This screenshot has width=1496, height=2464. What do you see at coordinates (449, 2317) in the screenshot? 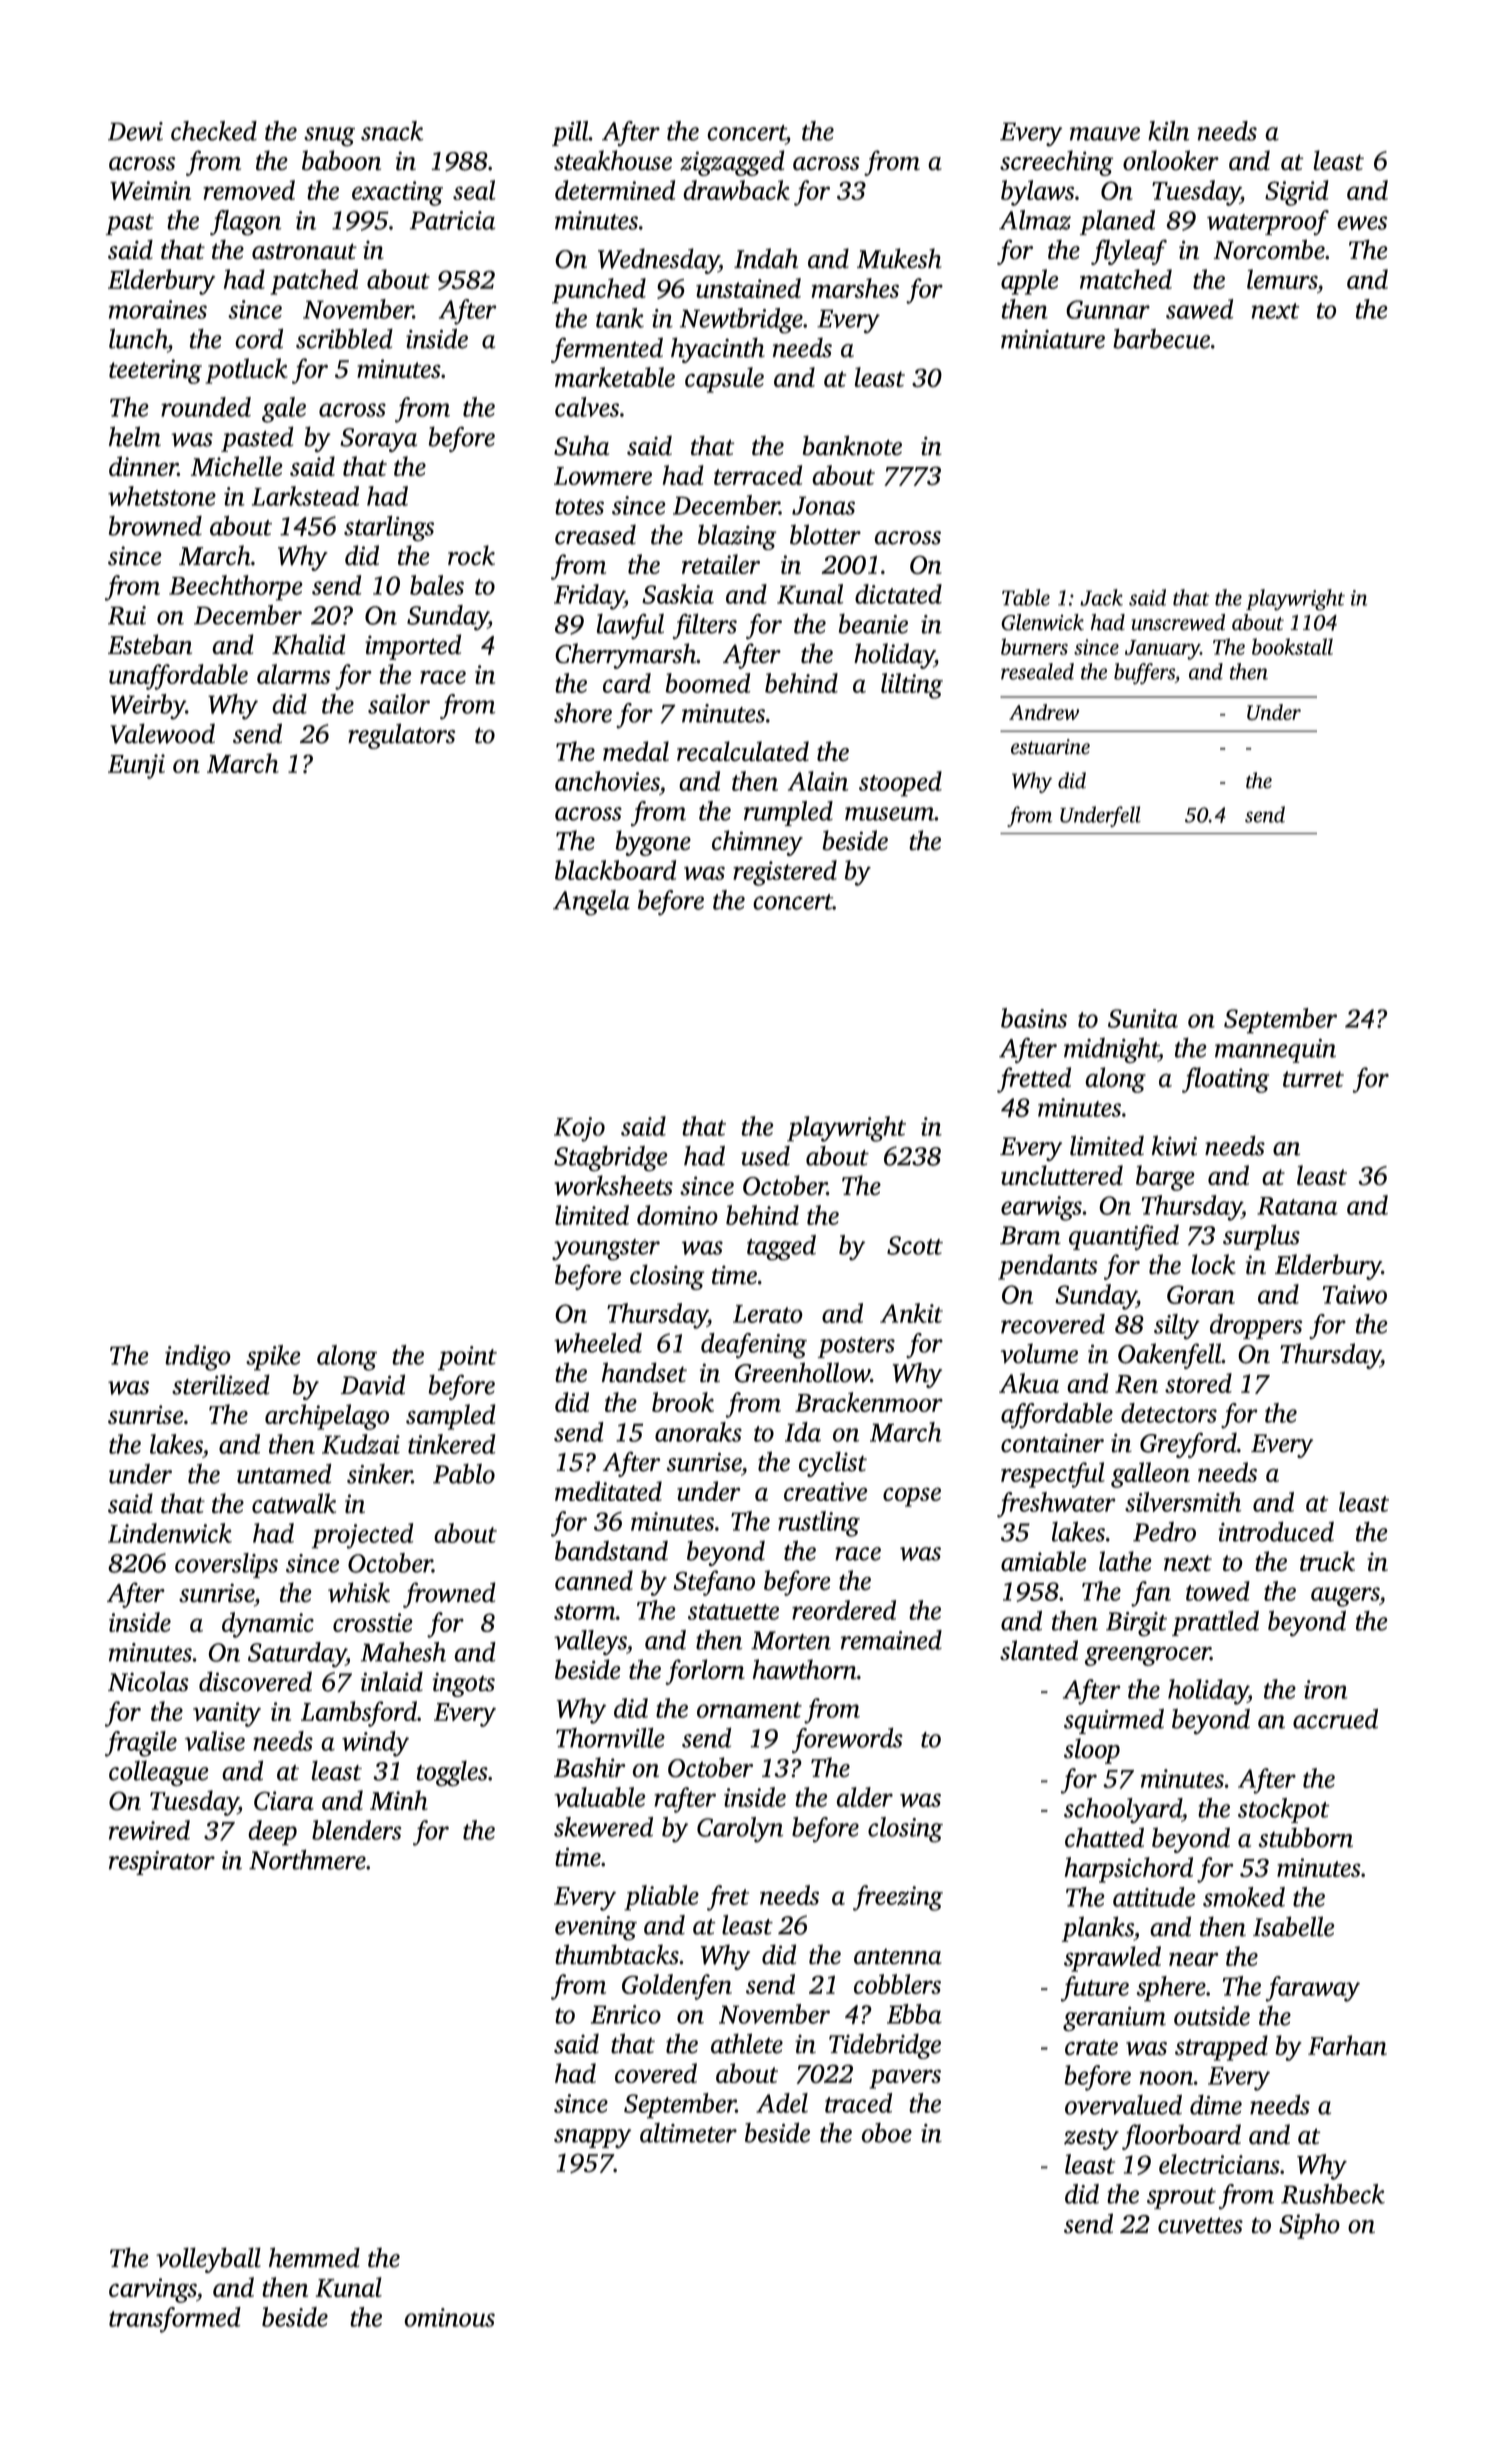
I see `ominous` at bounding box center [449, 2317].
